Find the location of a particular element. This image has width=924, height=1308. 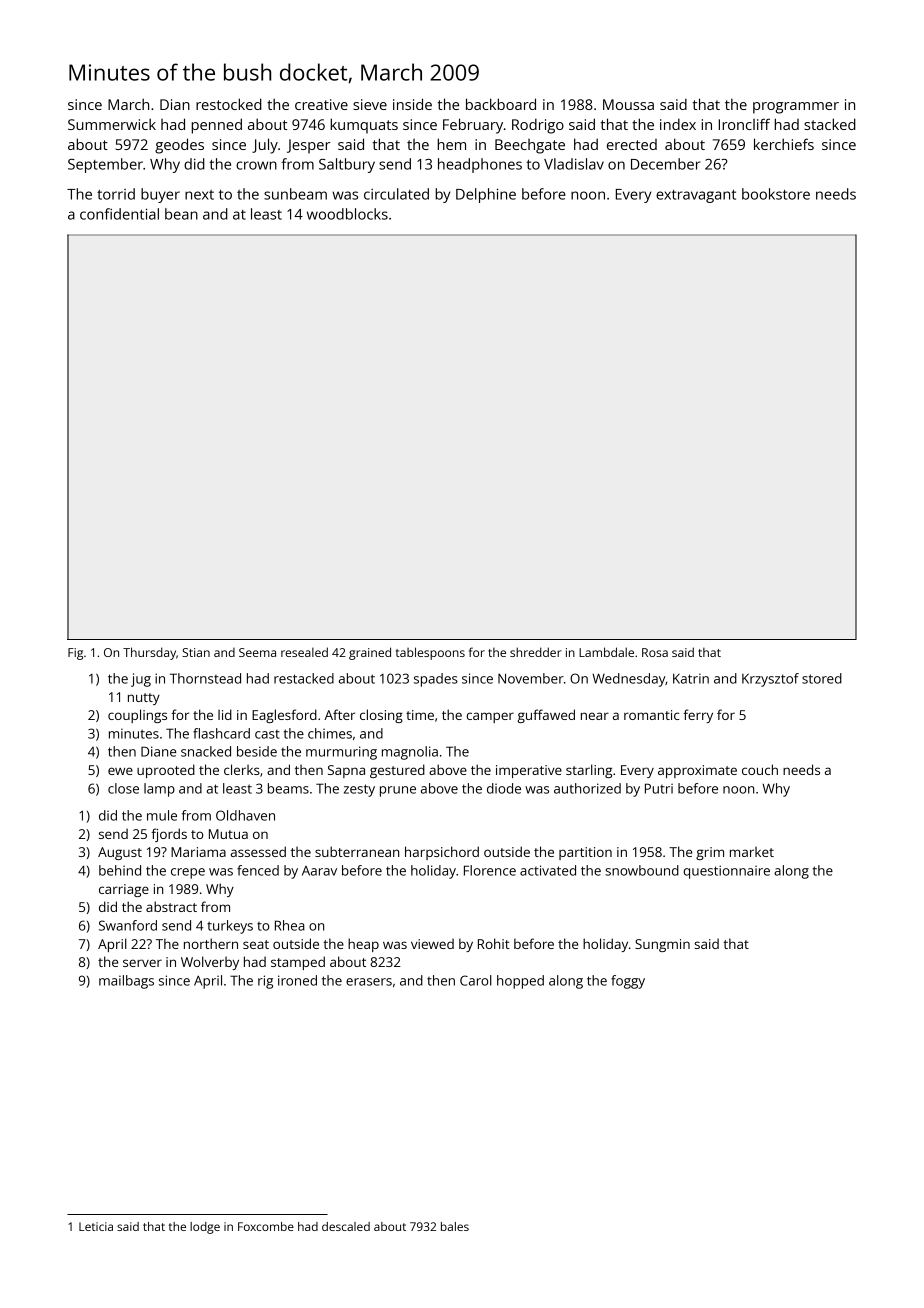

mailbags is located at coordinates (126, 982).
